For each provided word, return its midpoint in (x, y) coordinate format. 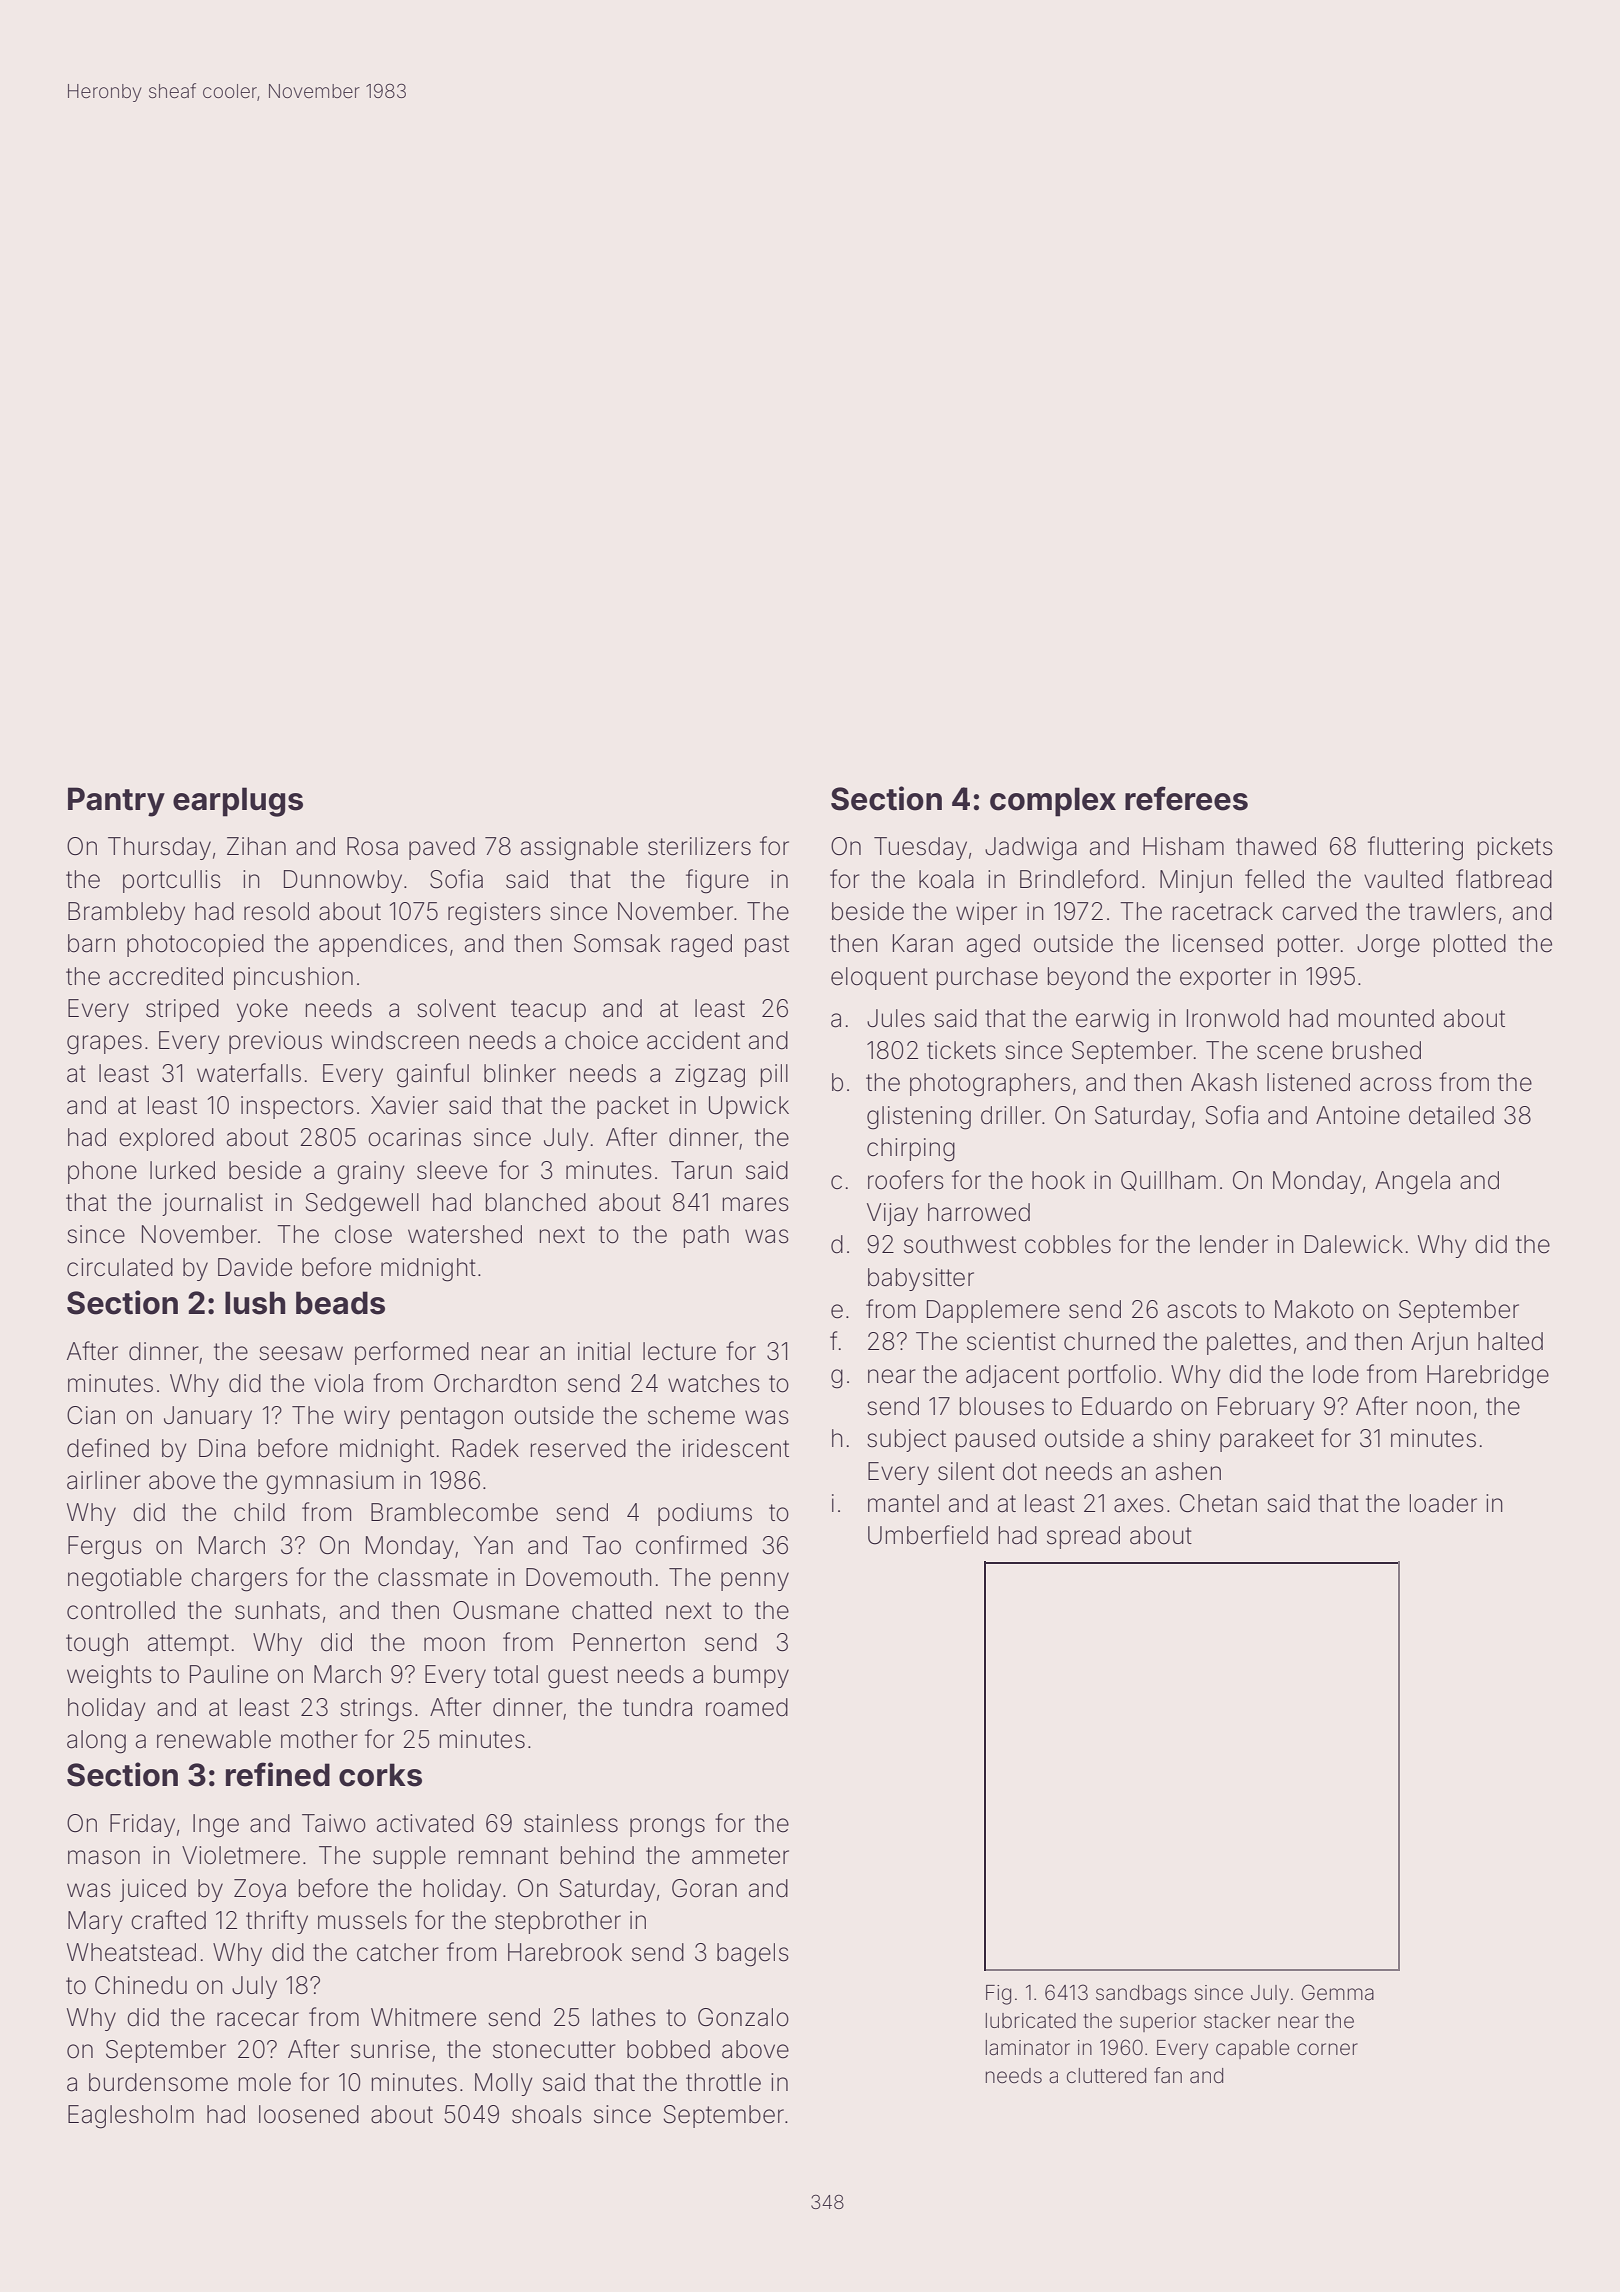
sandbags (1141, 1995)
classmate (433, 1577)
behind (597, 1855)
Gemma (1338, 1992)
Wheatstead (131, 1952)
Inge (216, 1826)
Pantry (116, 802)
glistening (919, 1118)
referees (1186, 798)
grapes (104, 1045)
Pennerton (629, 1642)
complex (1053, 802)
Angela (1412, 1183)
